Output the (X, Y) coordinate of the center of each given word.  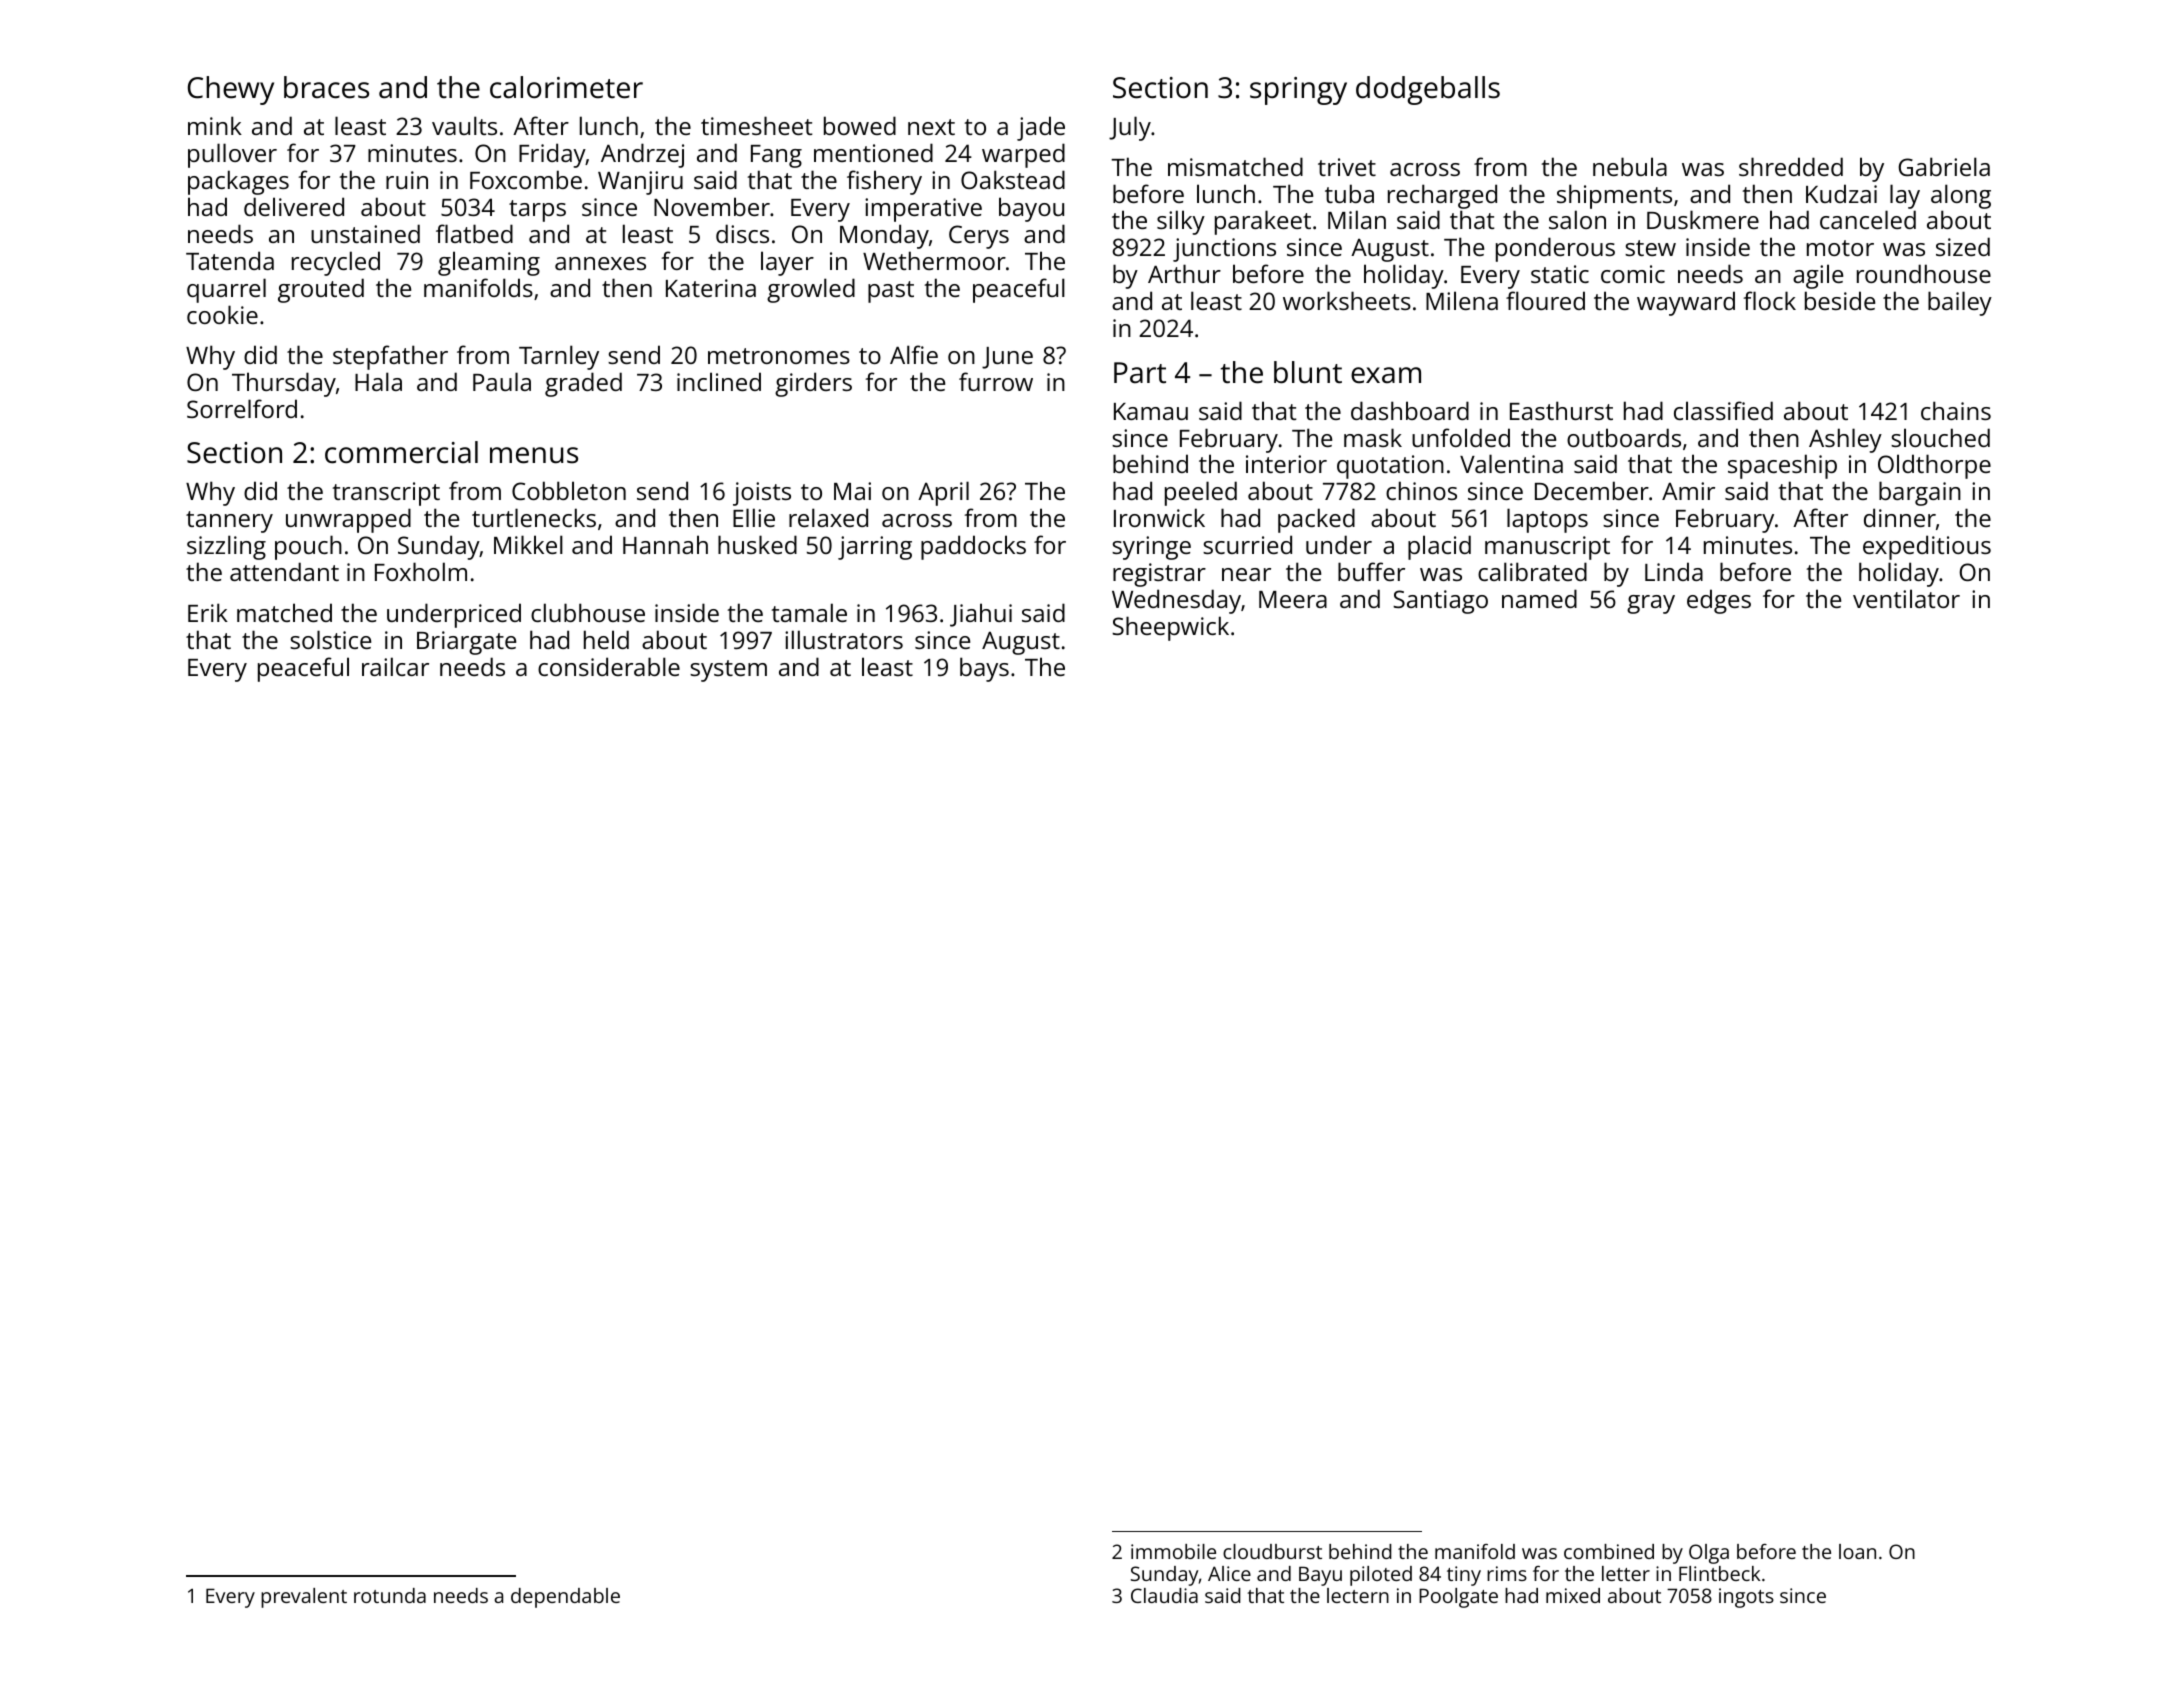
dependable (565, 1598)
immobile (1173, 1551)
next (931, 127)
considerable (609, 666)
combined (1609, 1551)
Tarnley (559, 357)
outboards (1624, 437)
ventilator (1906, 598)
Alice (1229, 1573)
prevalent (304, 1598)
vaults (464, 125)
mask (1373, 437)
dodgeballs (1428, 90)
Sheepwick (1170, 628)
